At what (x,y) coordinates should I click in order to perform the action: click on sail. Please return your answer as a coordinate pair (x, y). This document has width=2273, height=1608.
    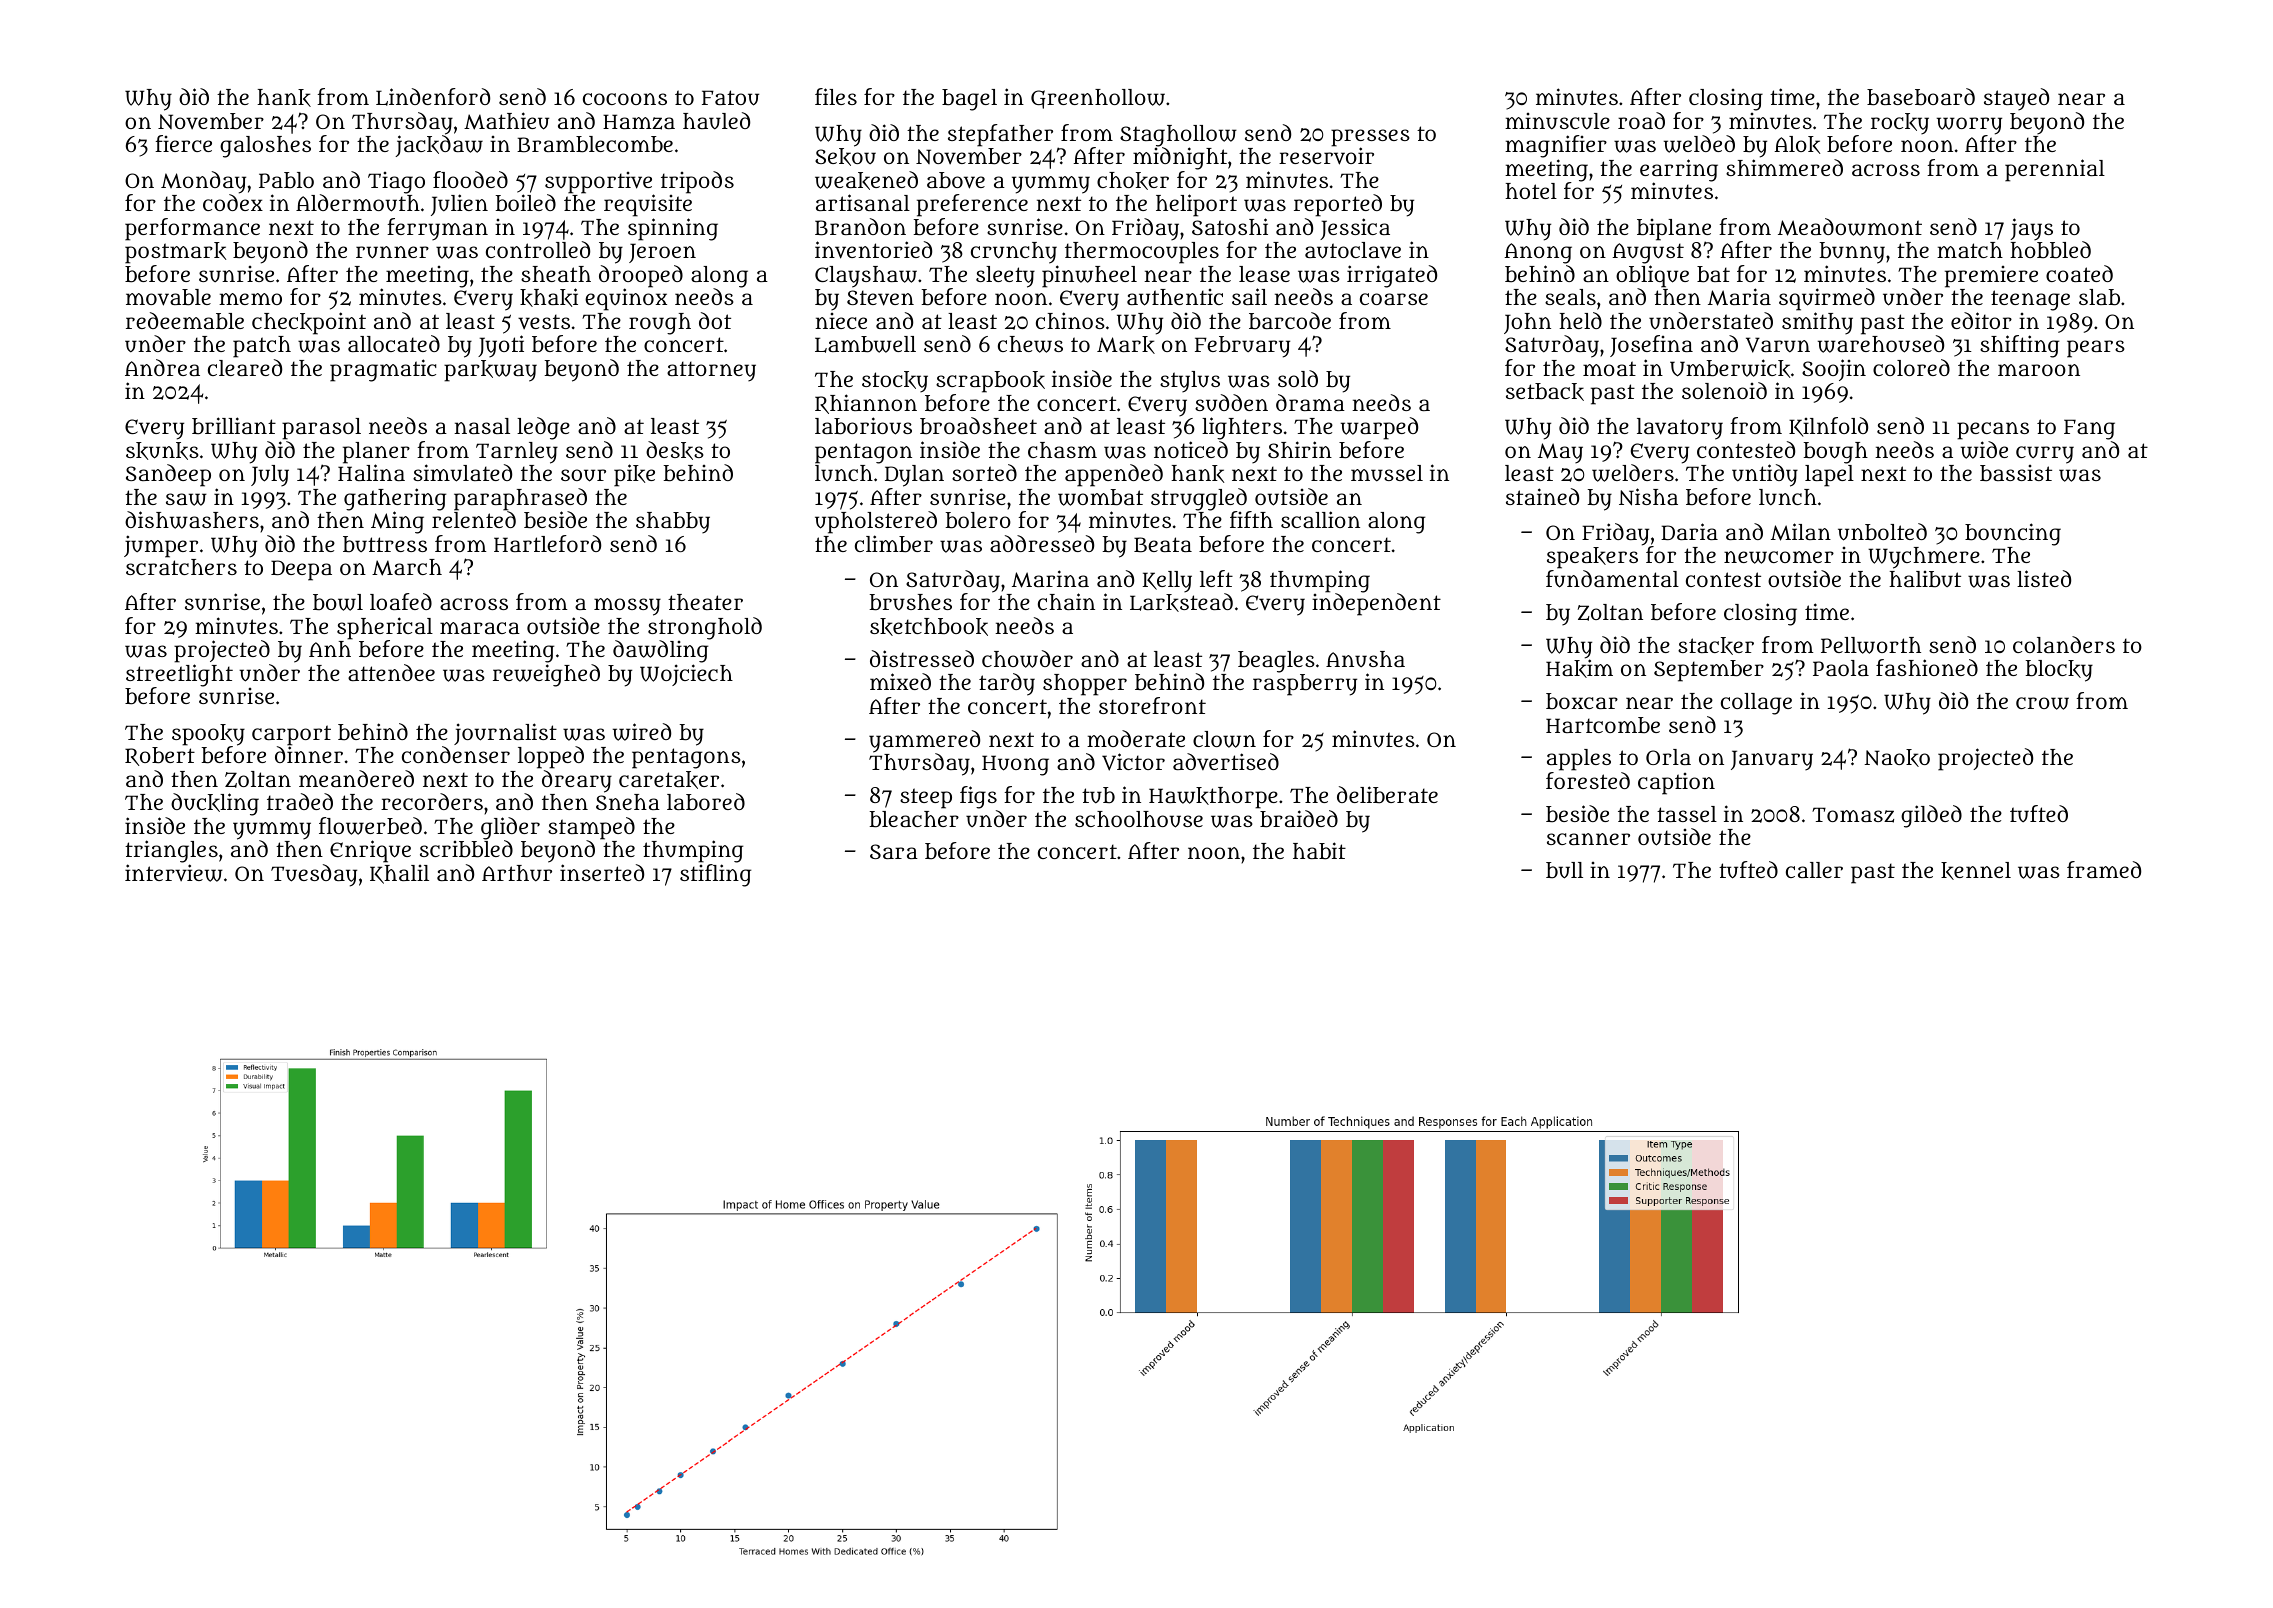
    Looking at the image, I should click on (1249, 296).
